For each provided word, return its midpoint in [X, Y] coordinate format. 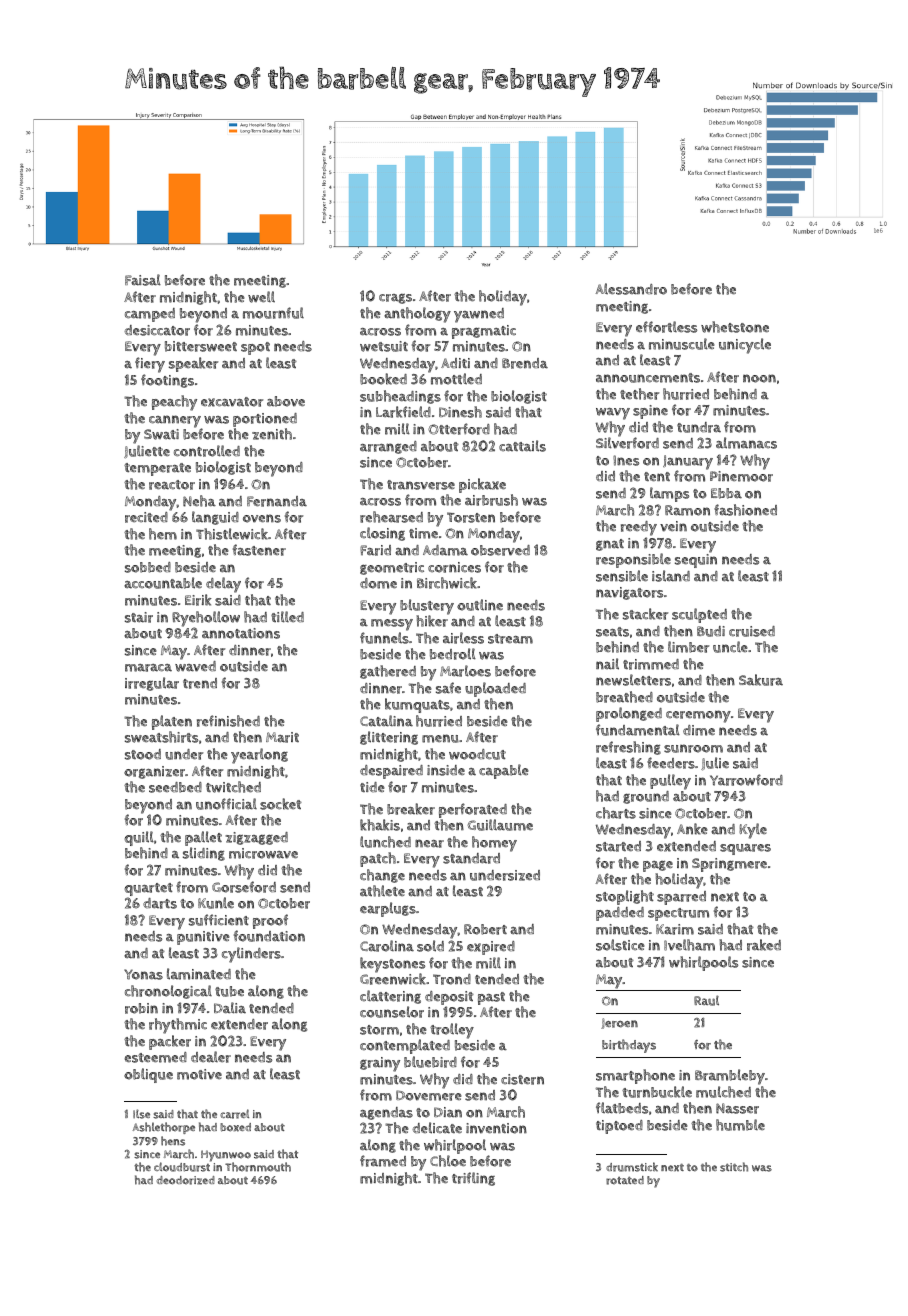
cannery [175, 421]
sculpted [699, 615]
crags [395, 299]
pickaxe [482, 485]
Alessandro [631, 289]
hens [173, 1141]
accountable [163, 583]
